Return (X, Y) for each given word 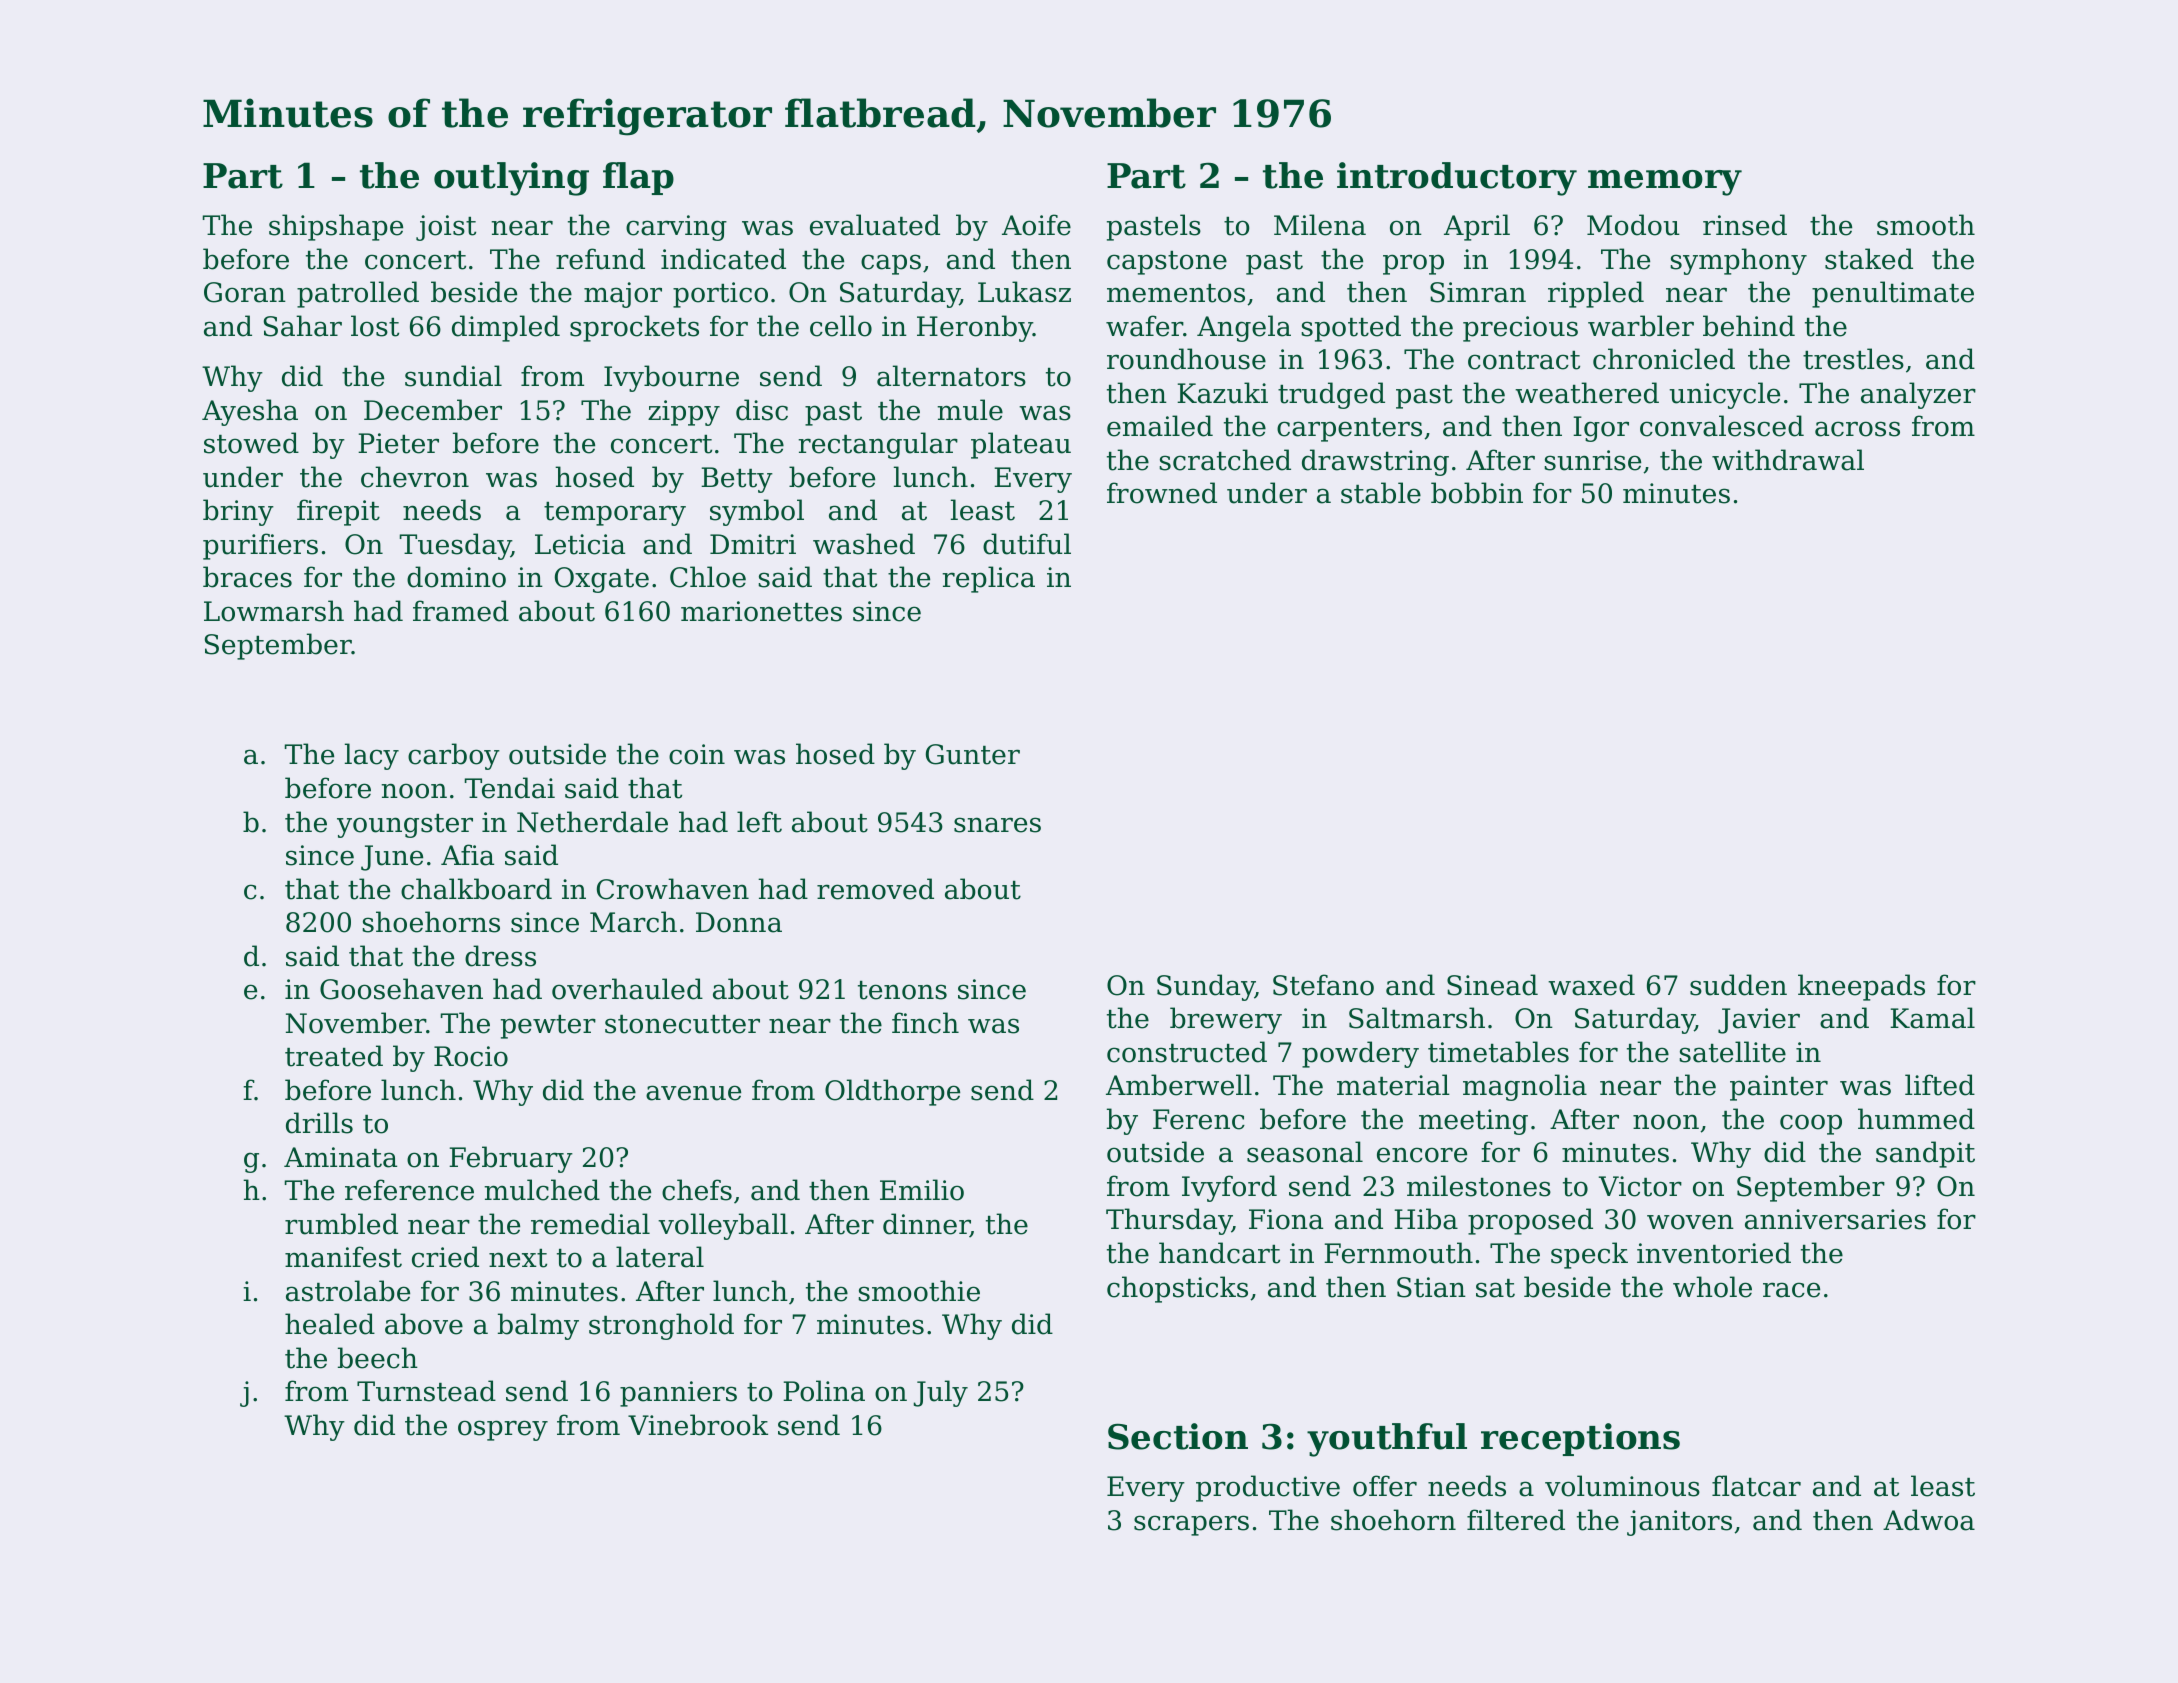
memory (1665, 183)
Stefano (1323, 985)
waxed (1591, 985)
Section (1178, 1436)
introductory (1457, 179)
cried (445, 1257)
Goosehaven (401, 989)
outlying (511, 179)
